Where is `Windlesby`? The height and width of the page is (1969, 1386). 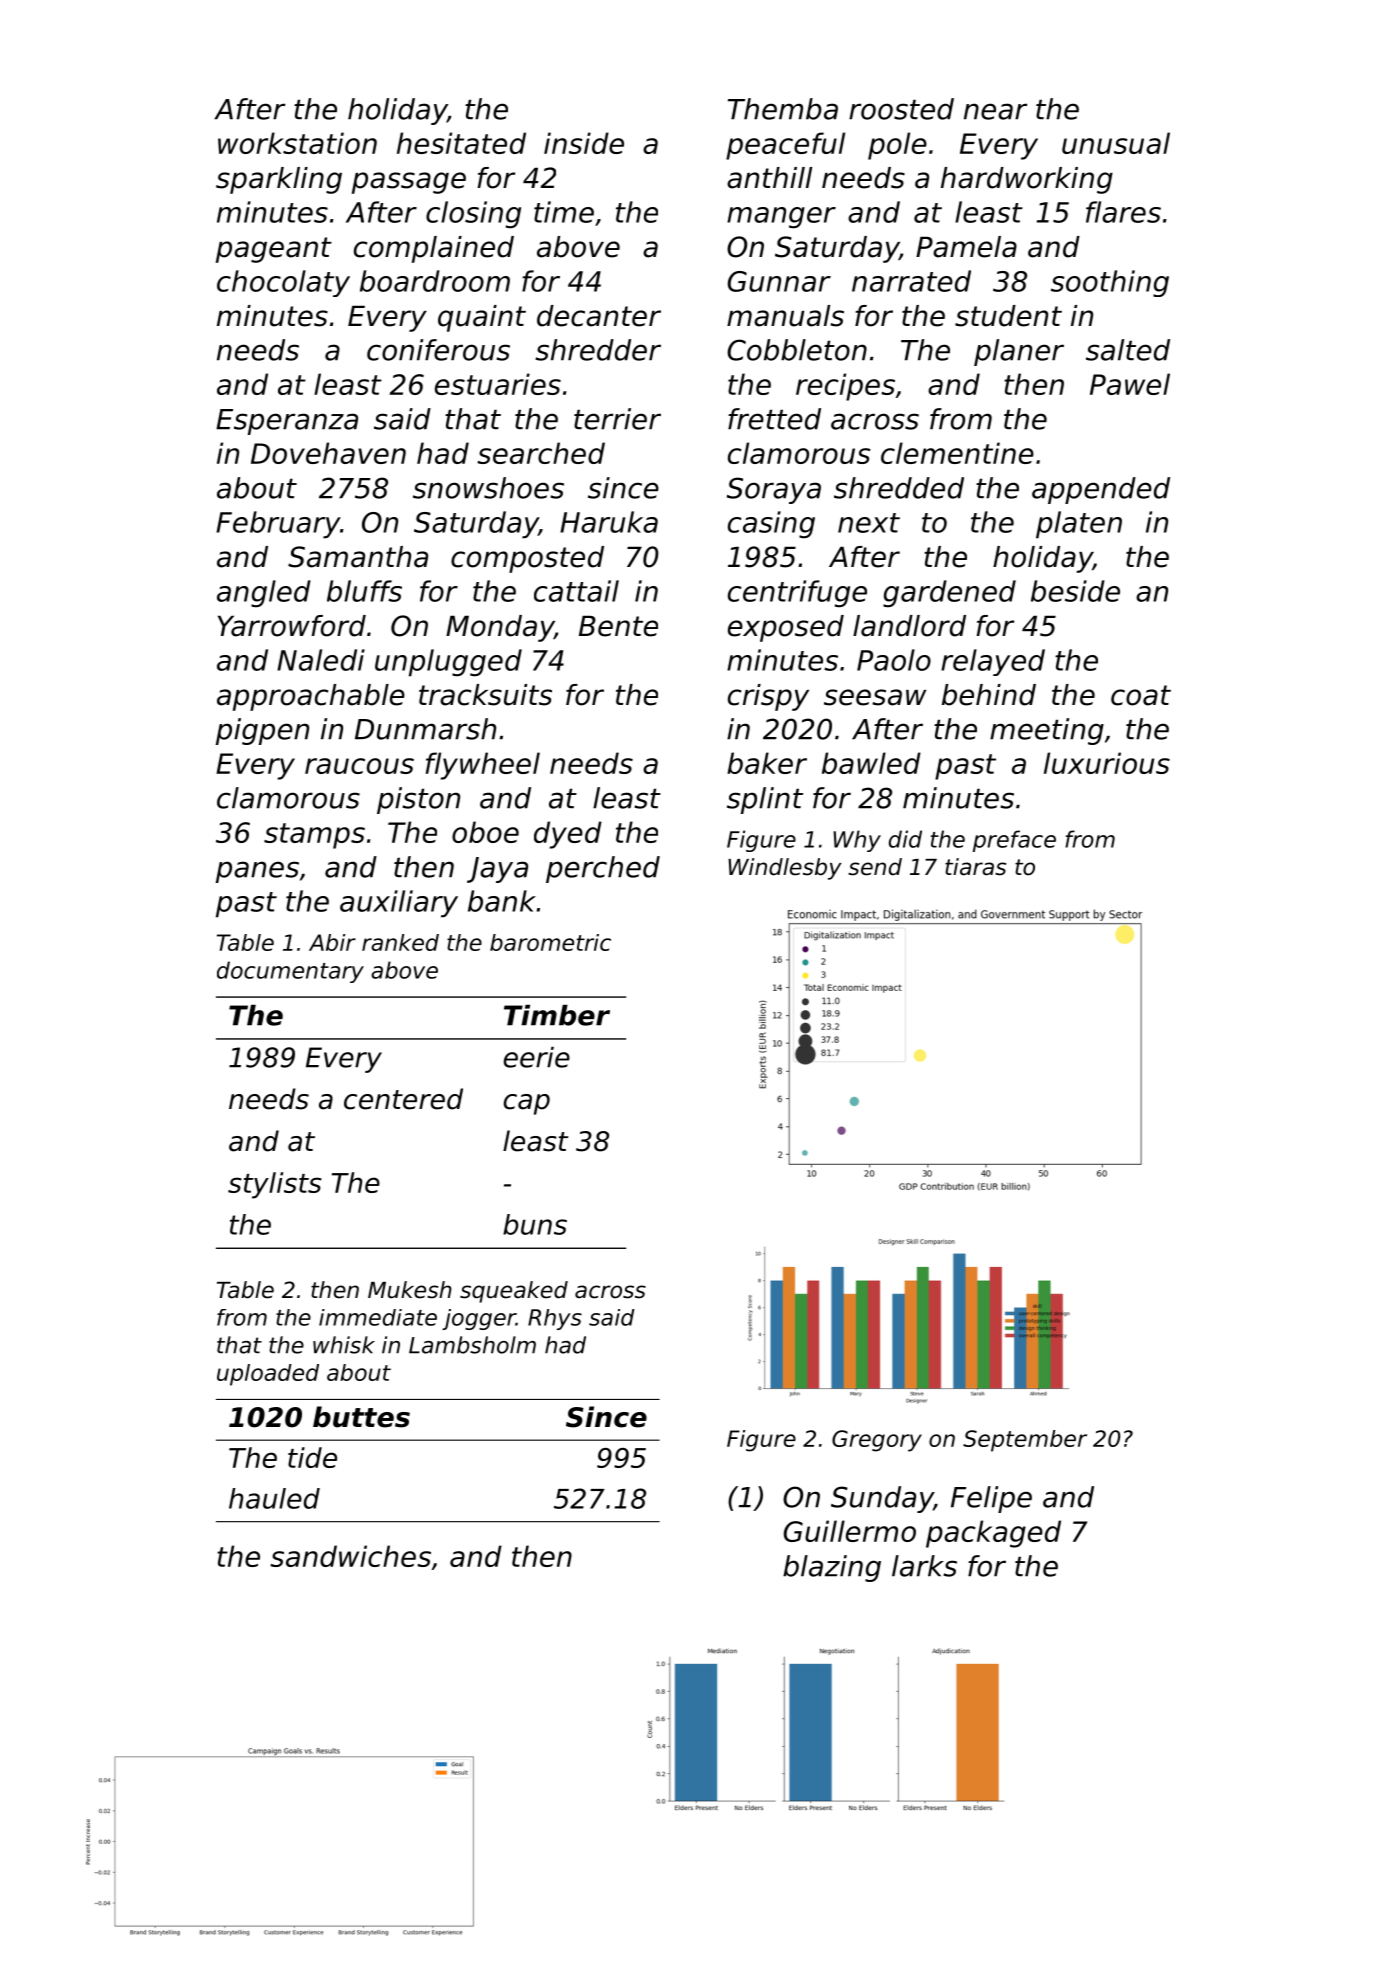
Windlesby is located at coordinates (785, 869).
